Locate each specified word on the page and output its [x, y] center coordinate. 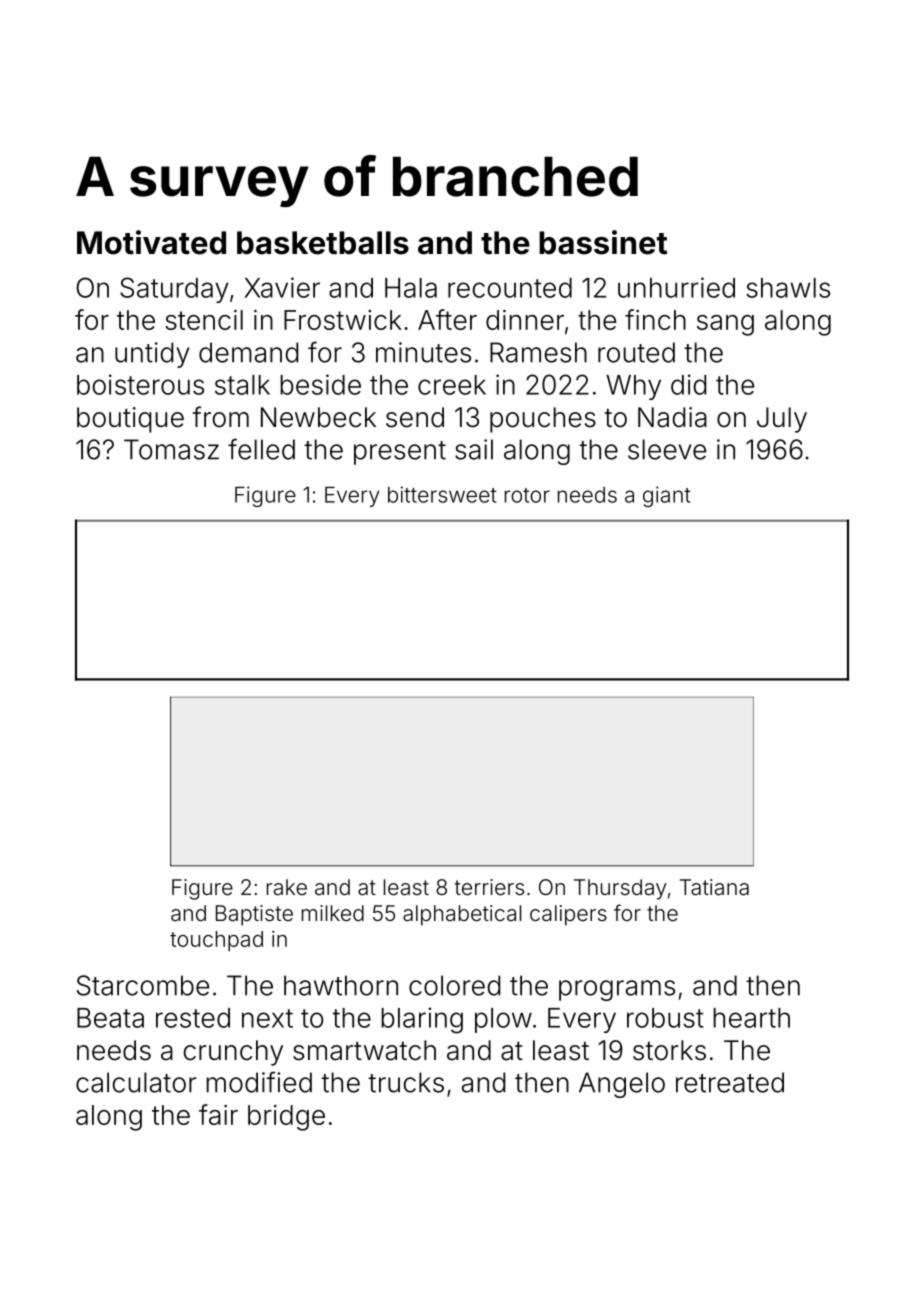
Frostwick [343, 320]
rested [193, 1018]
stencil [204, 320]
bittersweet [442, 494]
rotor [527, 495]
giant [667, 496]
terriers [489, 887]
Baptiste [254, 915]
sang [725, 325]
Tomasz [171, 449]
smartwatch [364, 1050]
